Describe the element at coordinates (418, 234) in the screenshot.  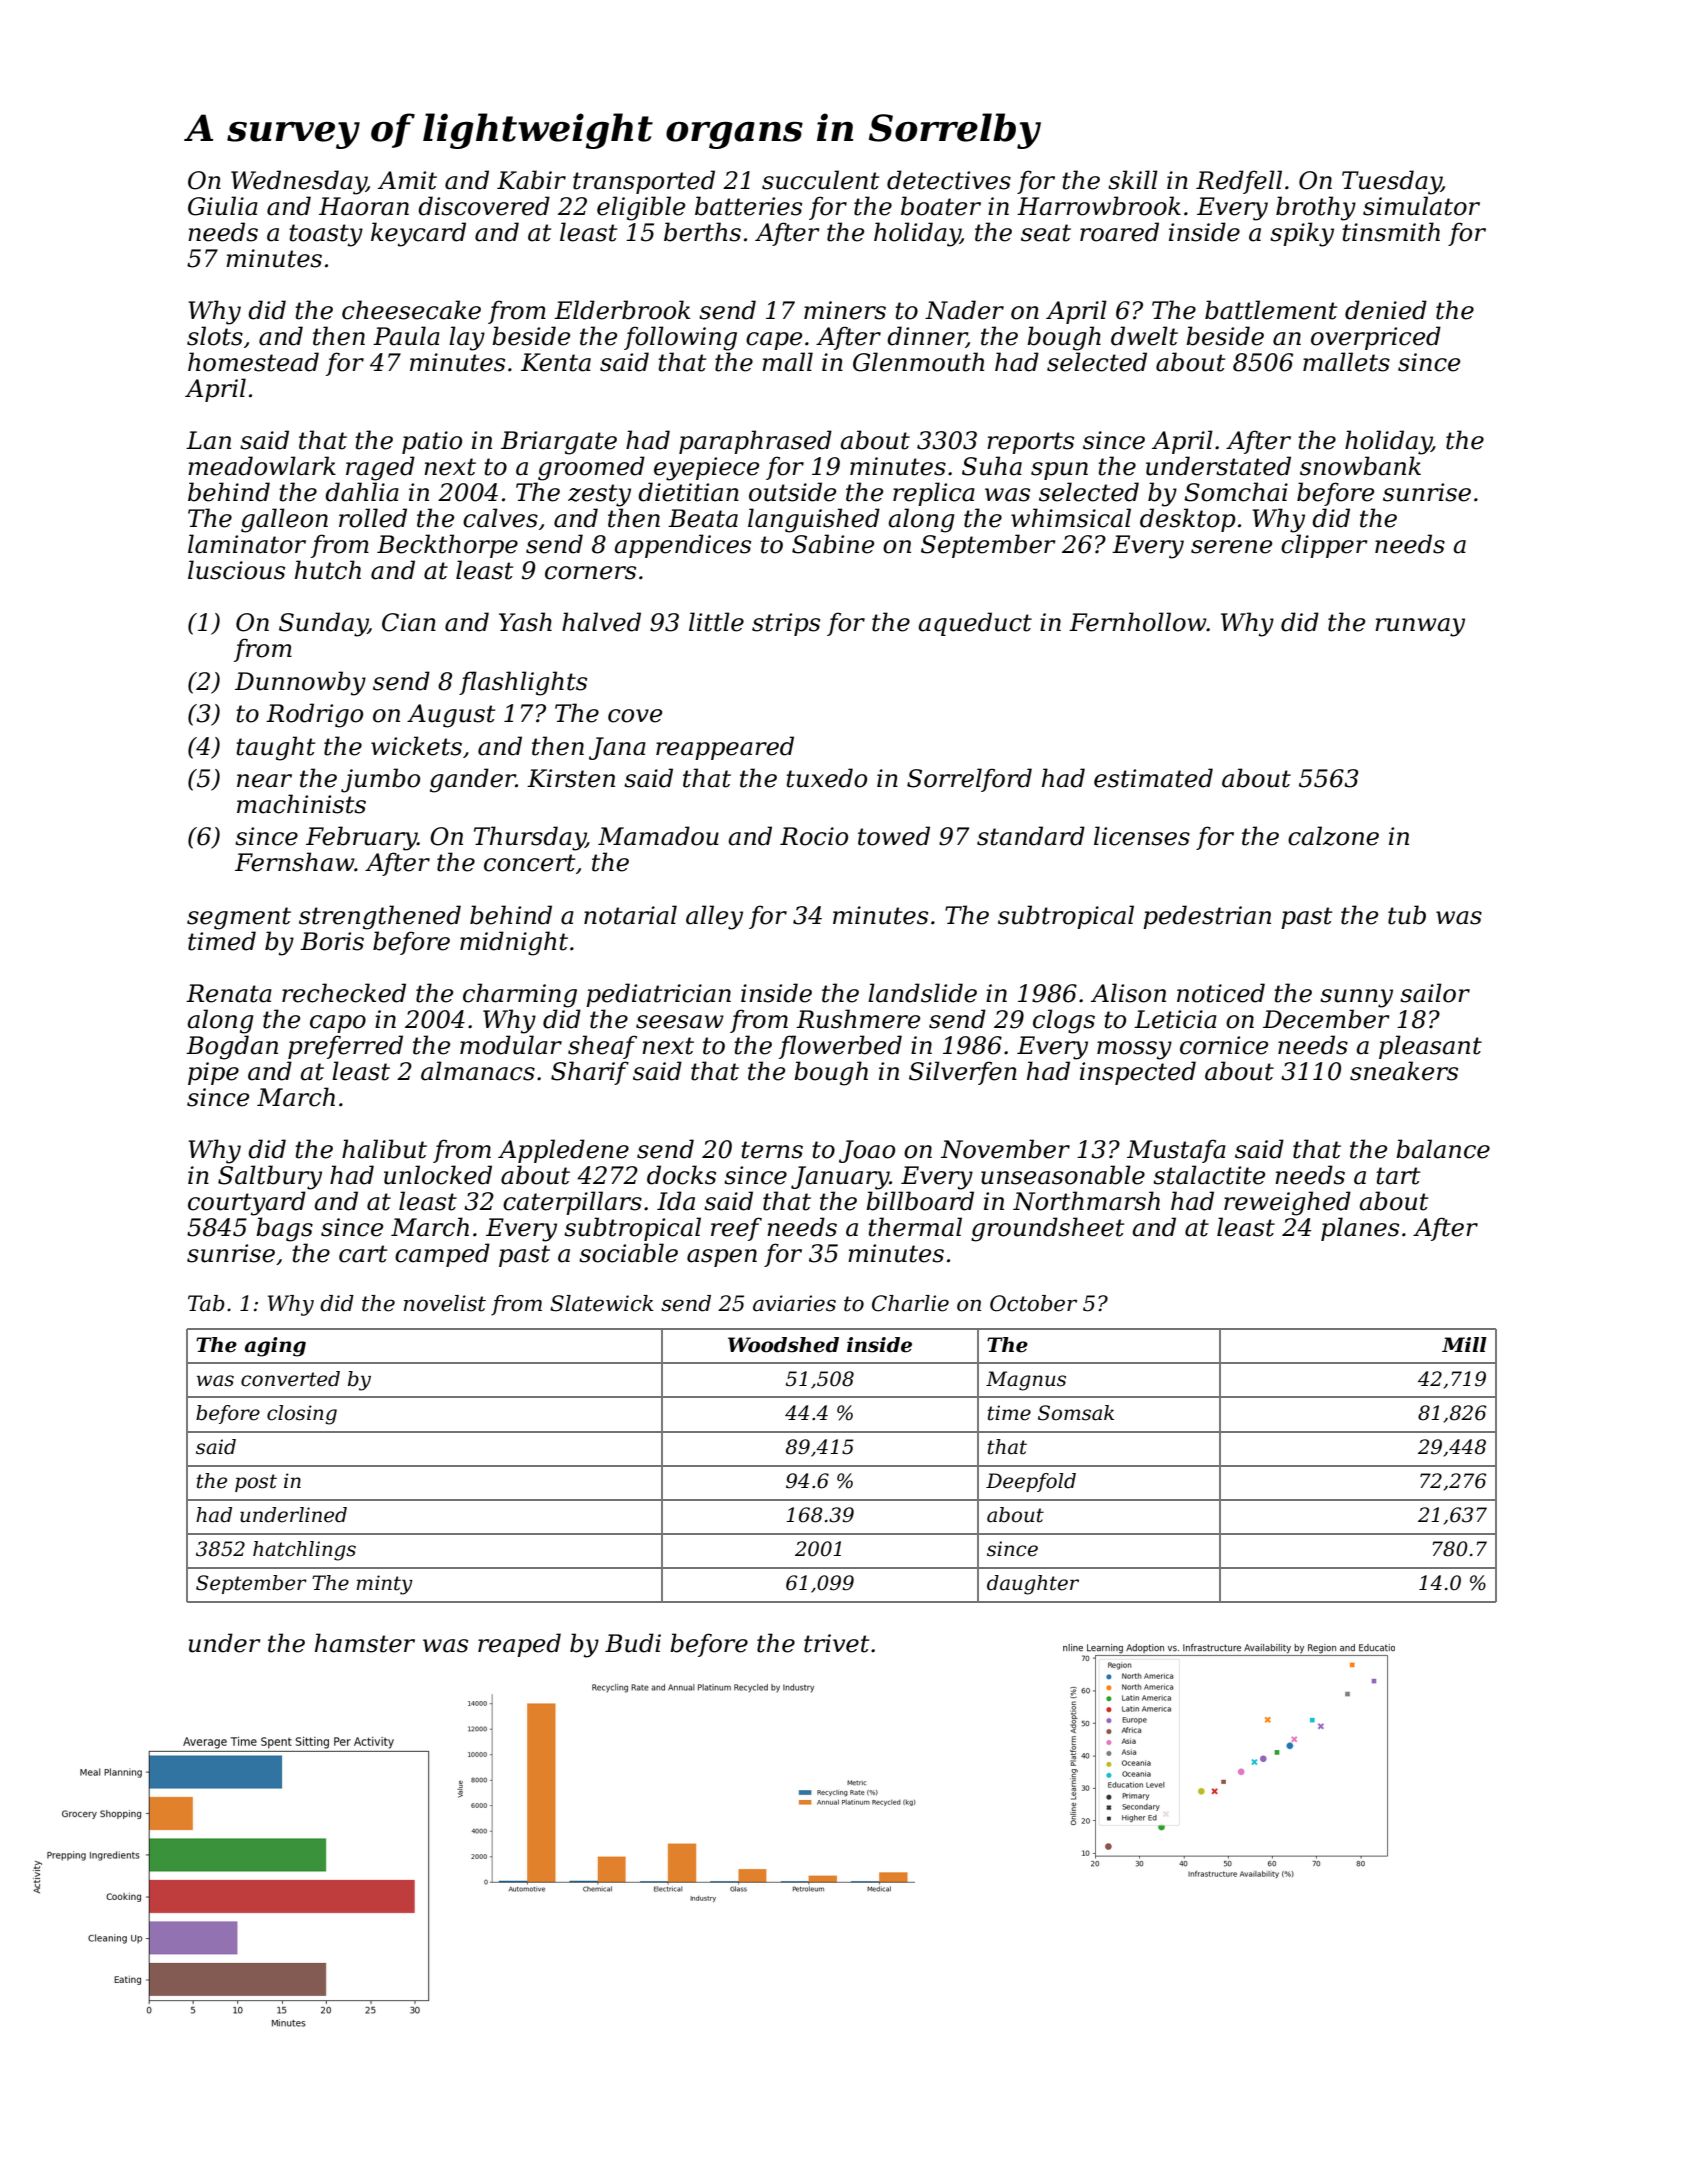
I see `keycard` at that location.
